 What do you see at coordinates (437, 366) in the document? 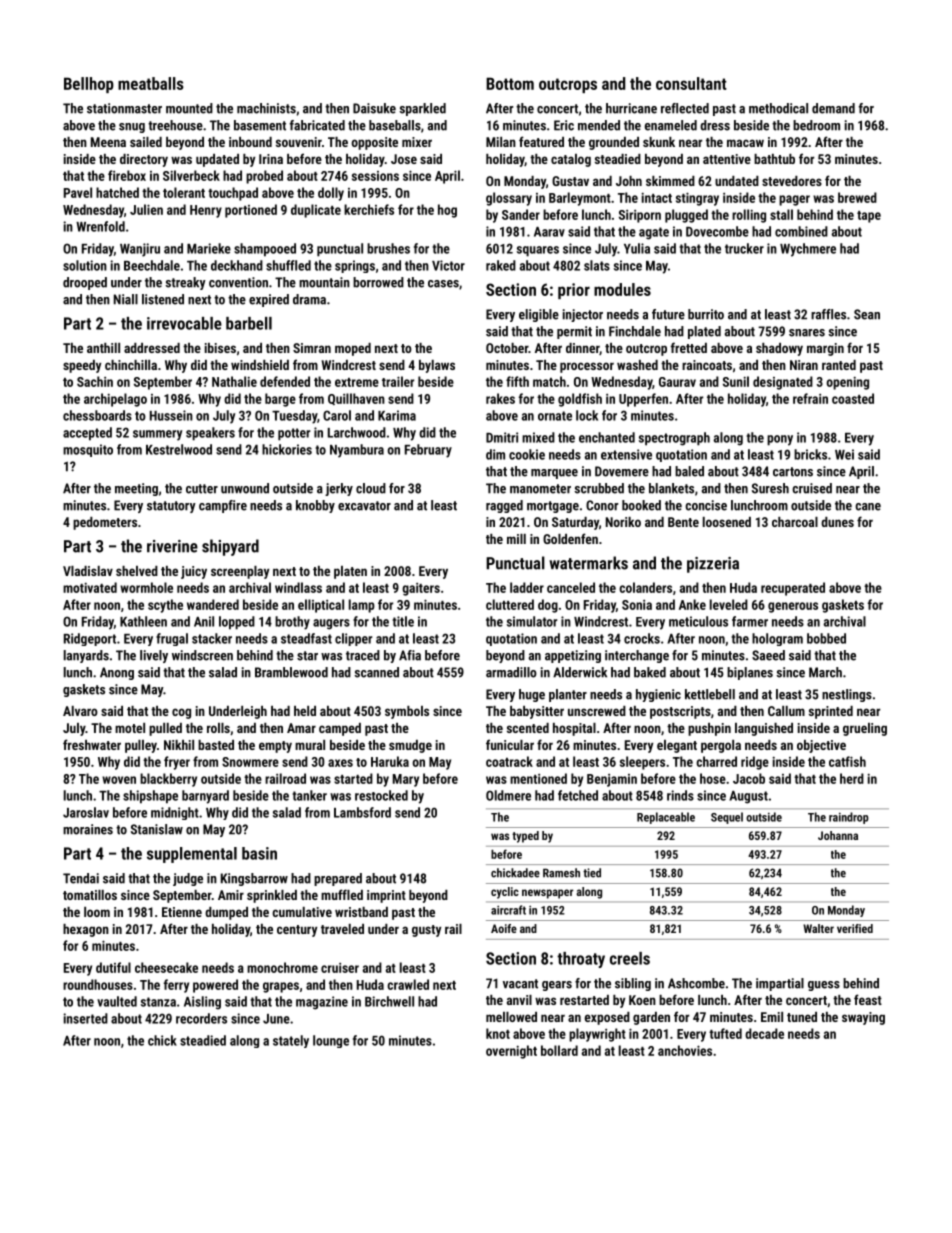
I see `bylaws` at bounding box center [437, 366].
